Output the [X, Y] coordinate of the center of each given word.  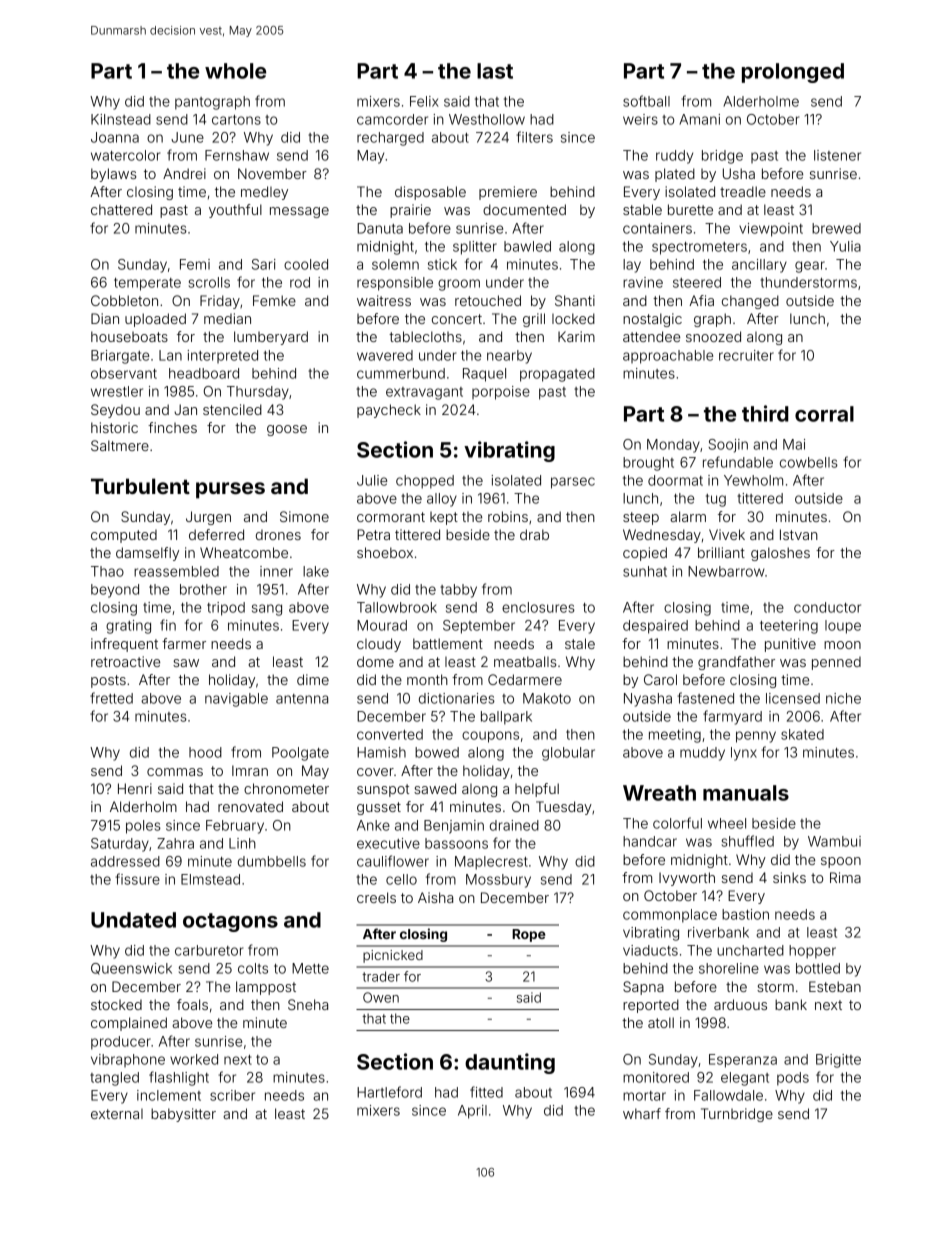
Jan [185, 409]
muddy [702, 754]
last [495, 71]
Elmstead [210, 879]
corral [824, 414]
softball [646, 101]
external [117, 1114]
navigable [236, 700]
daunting [510, 1063]
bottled [818, 968]
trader [381, 976]
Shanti [575, 300]
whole [235, 71]
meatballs [525, 661]
